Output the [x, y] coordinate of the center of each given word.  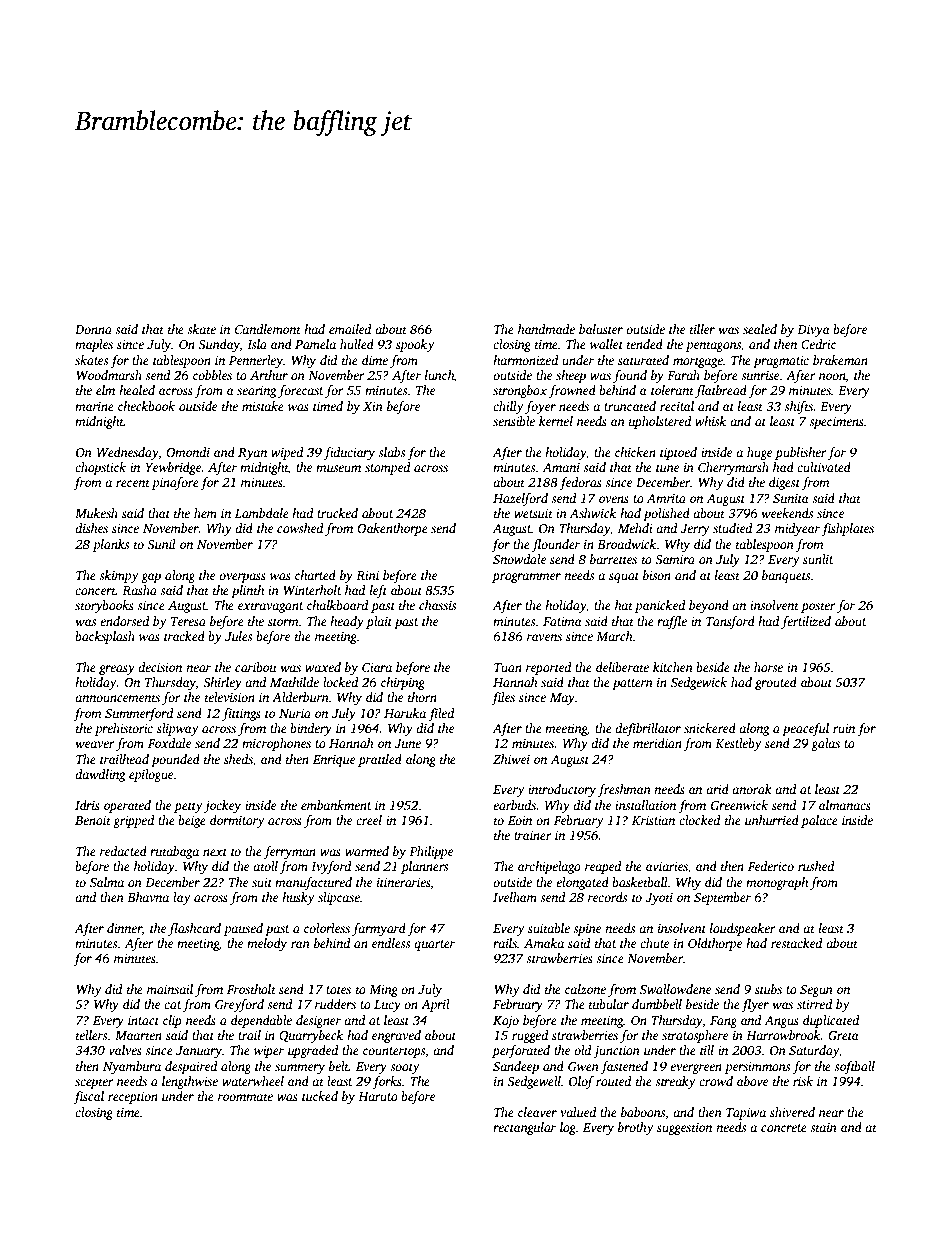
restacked [797, 943]
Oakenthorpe [392, 529]
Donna [93, 329]
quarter [434, 945]
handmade [546, 329]
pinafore [175, 483]
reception [133, 1098]
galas [825, 744]
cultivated [824, 467]
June [407, 743]
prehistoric [124, 729]
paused [243, 929]
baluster [601, 329]
